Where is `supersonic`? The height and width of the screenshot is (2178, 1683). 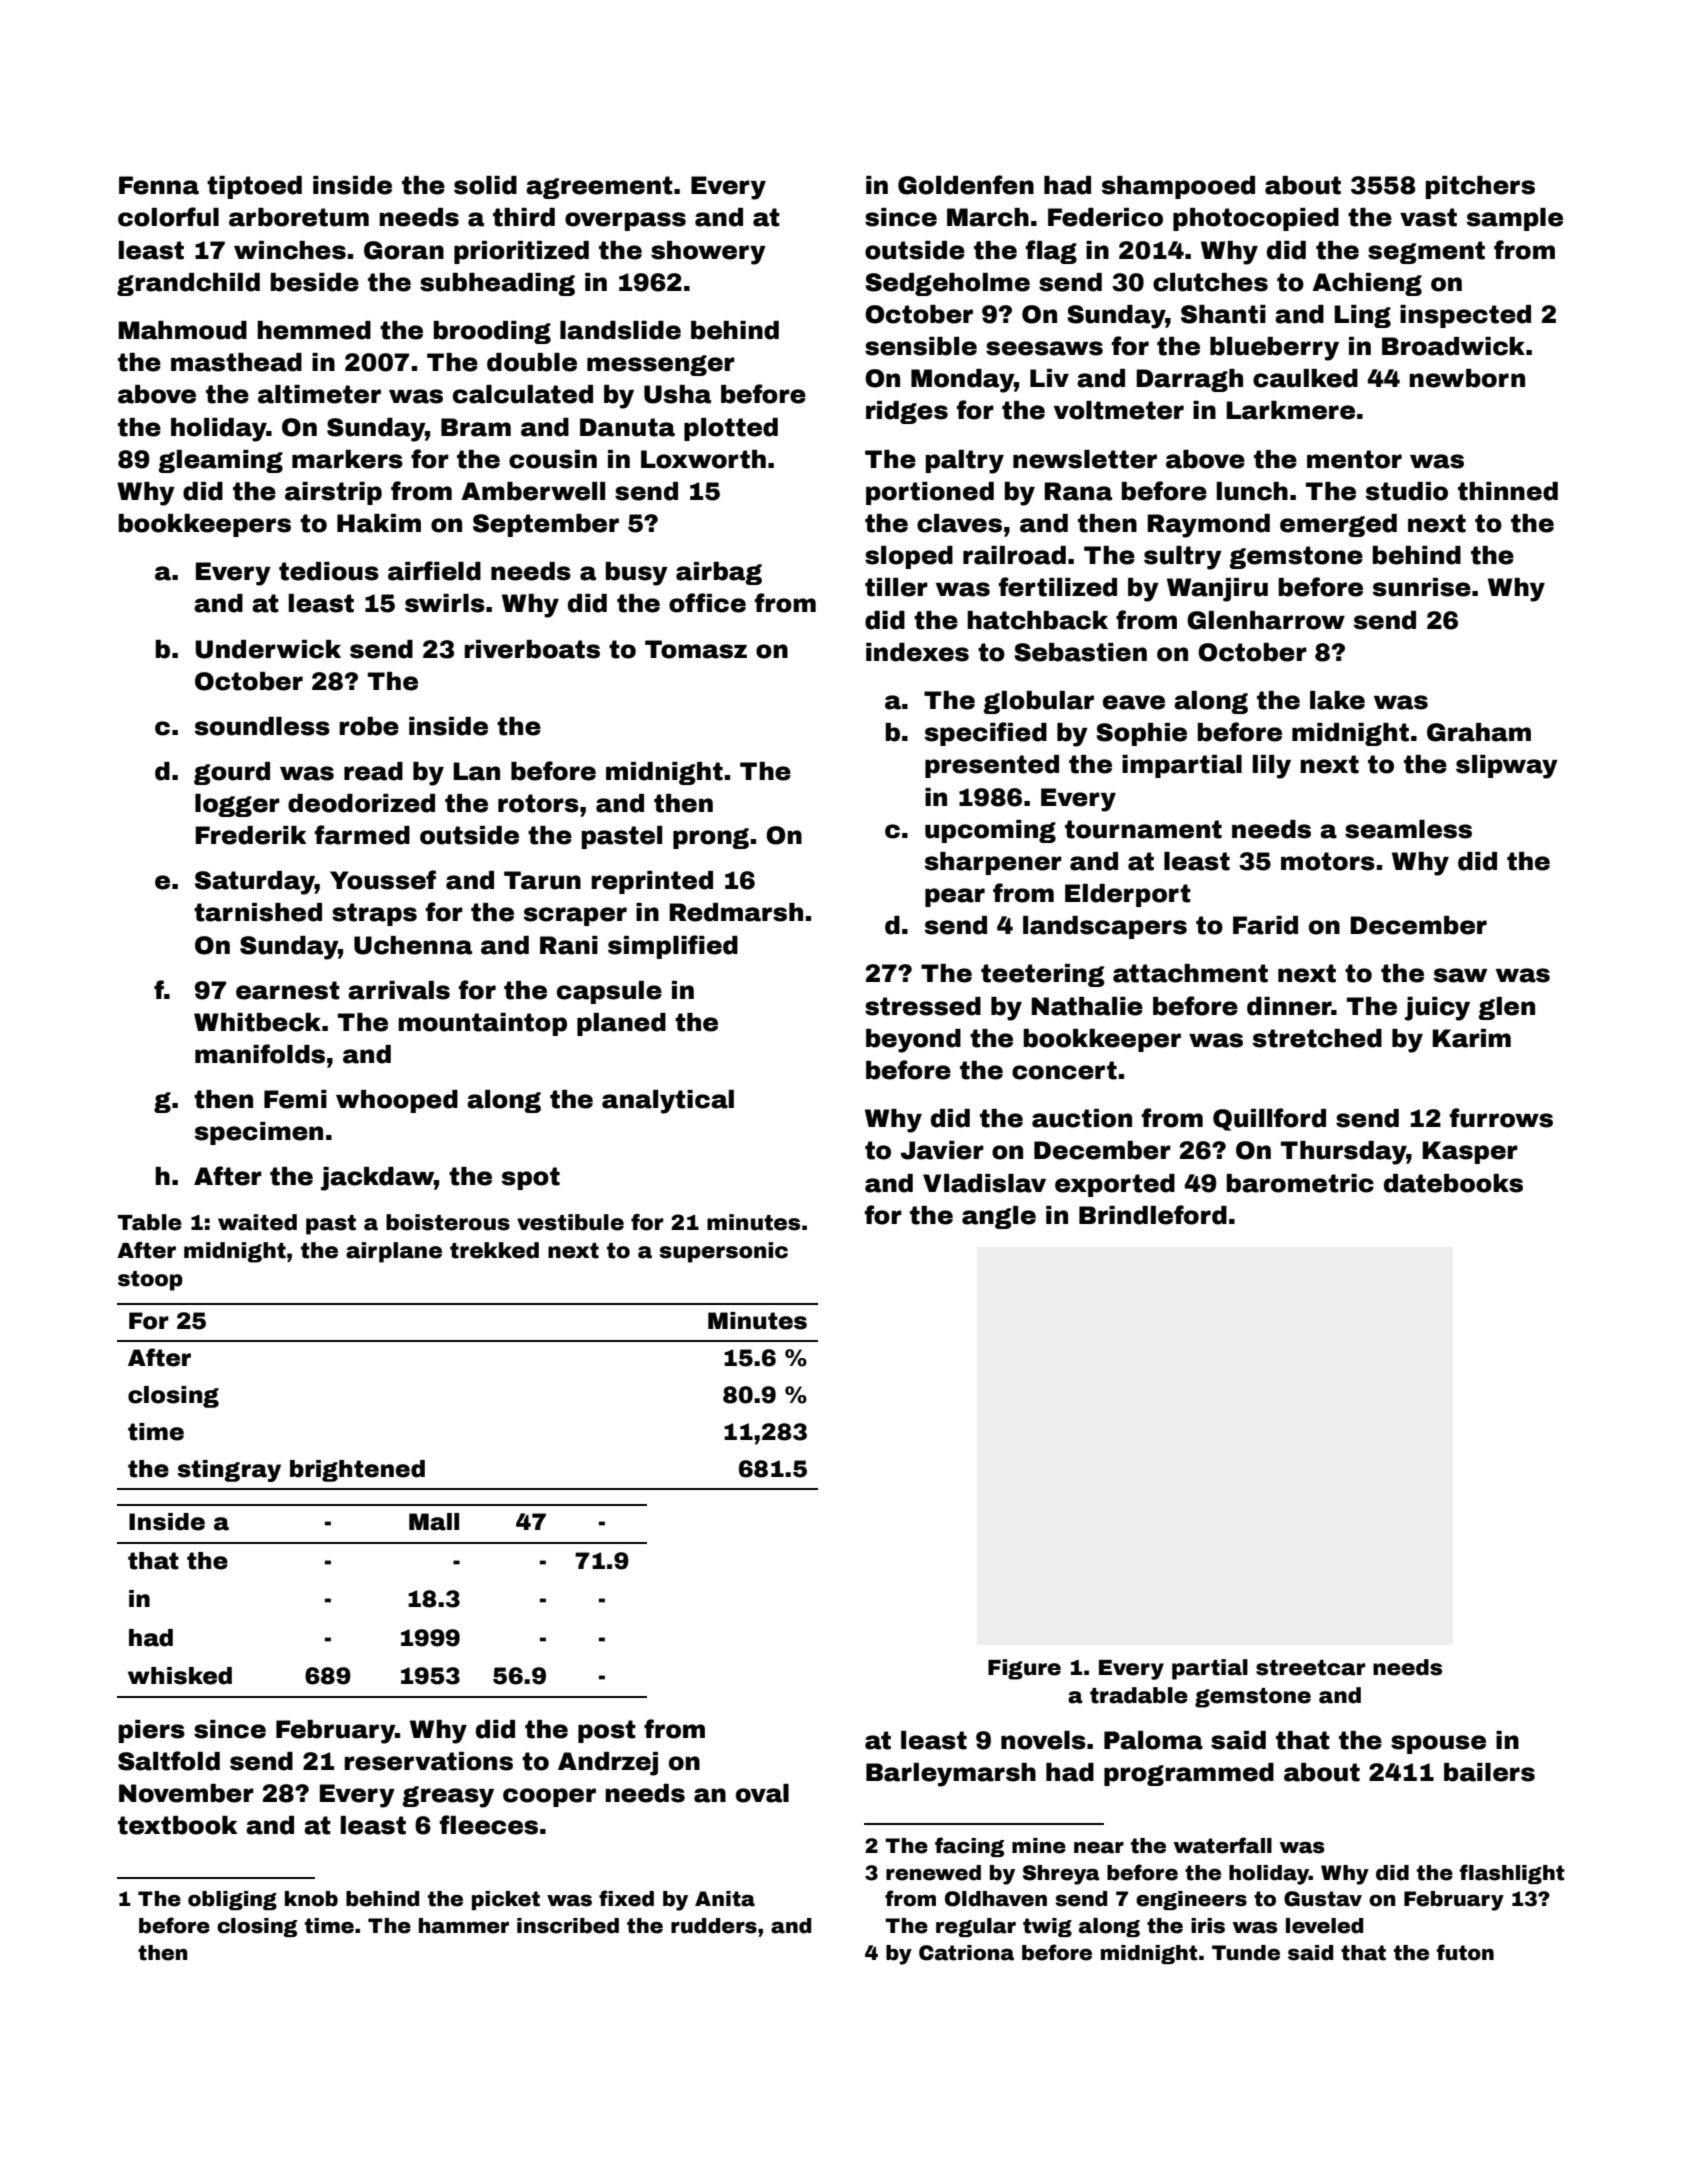
supersonic is located at coordinates (724, 1252).
